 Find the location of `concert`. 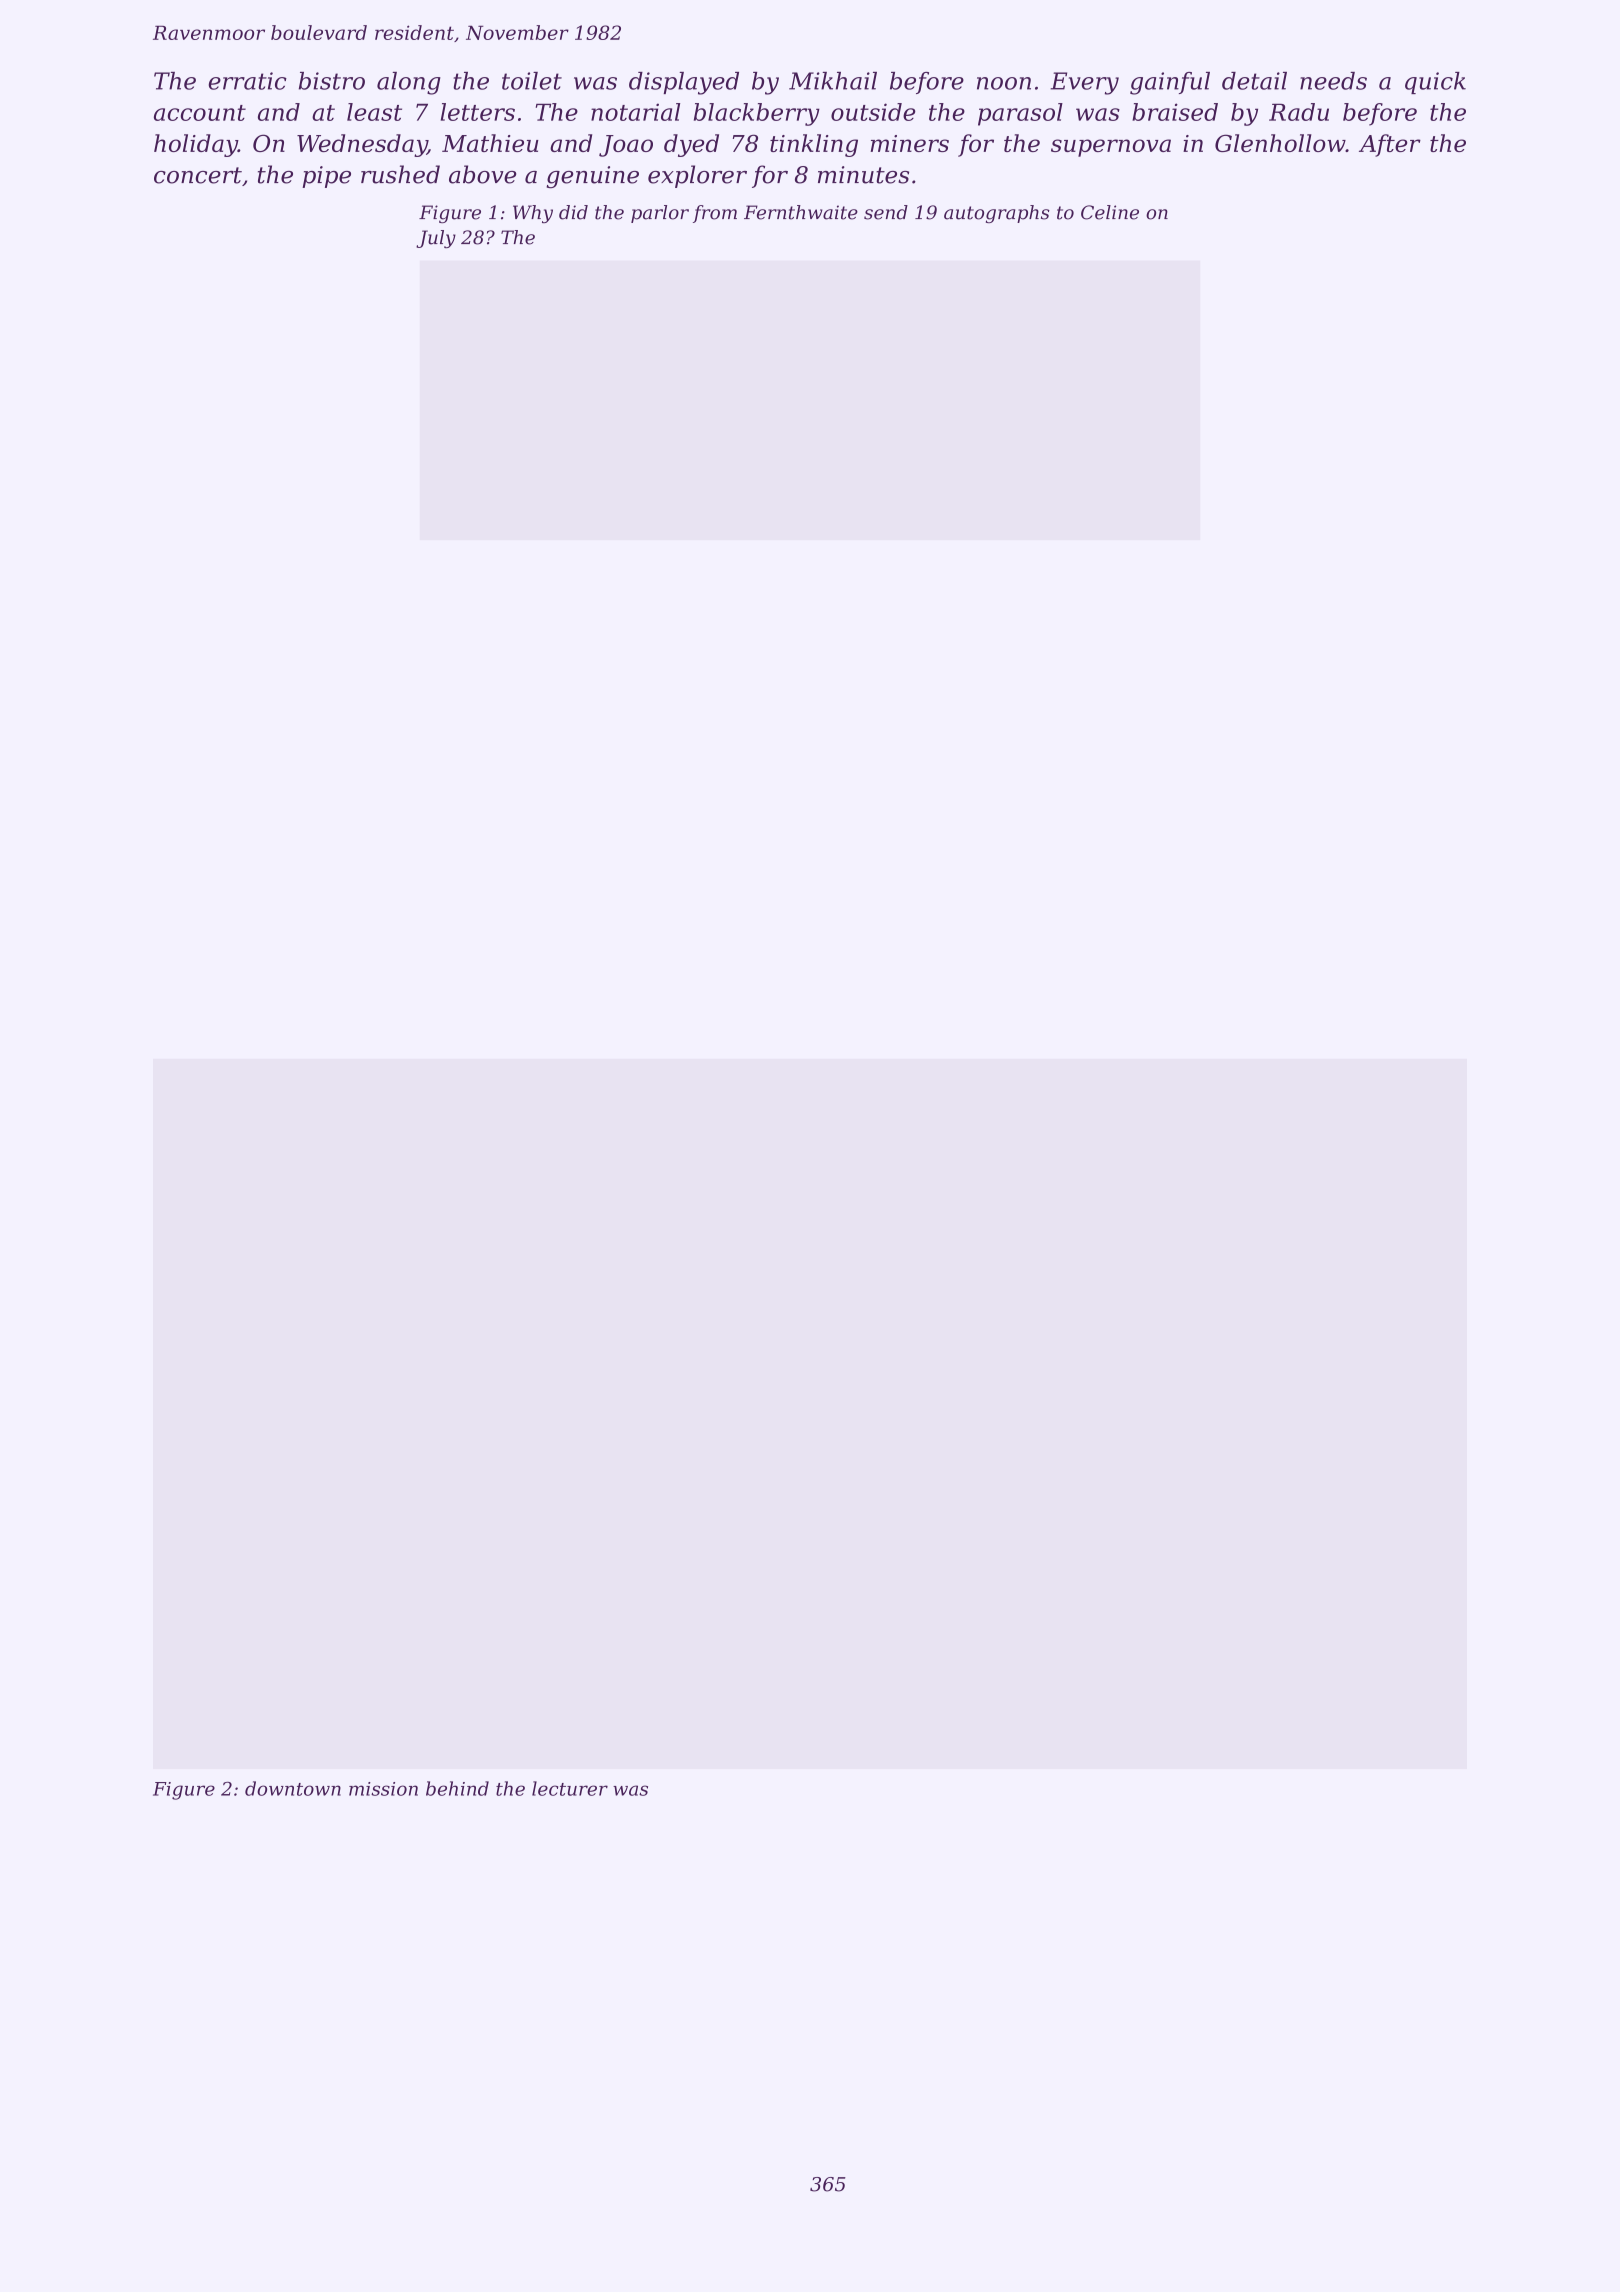

concert is located at coordinates (198, 175).
